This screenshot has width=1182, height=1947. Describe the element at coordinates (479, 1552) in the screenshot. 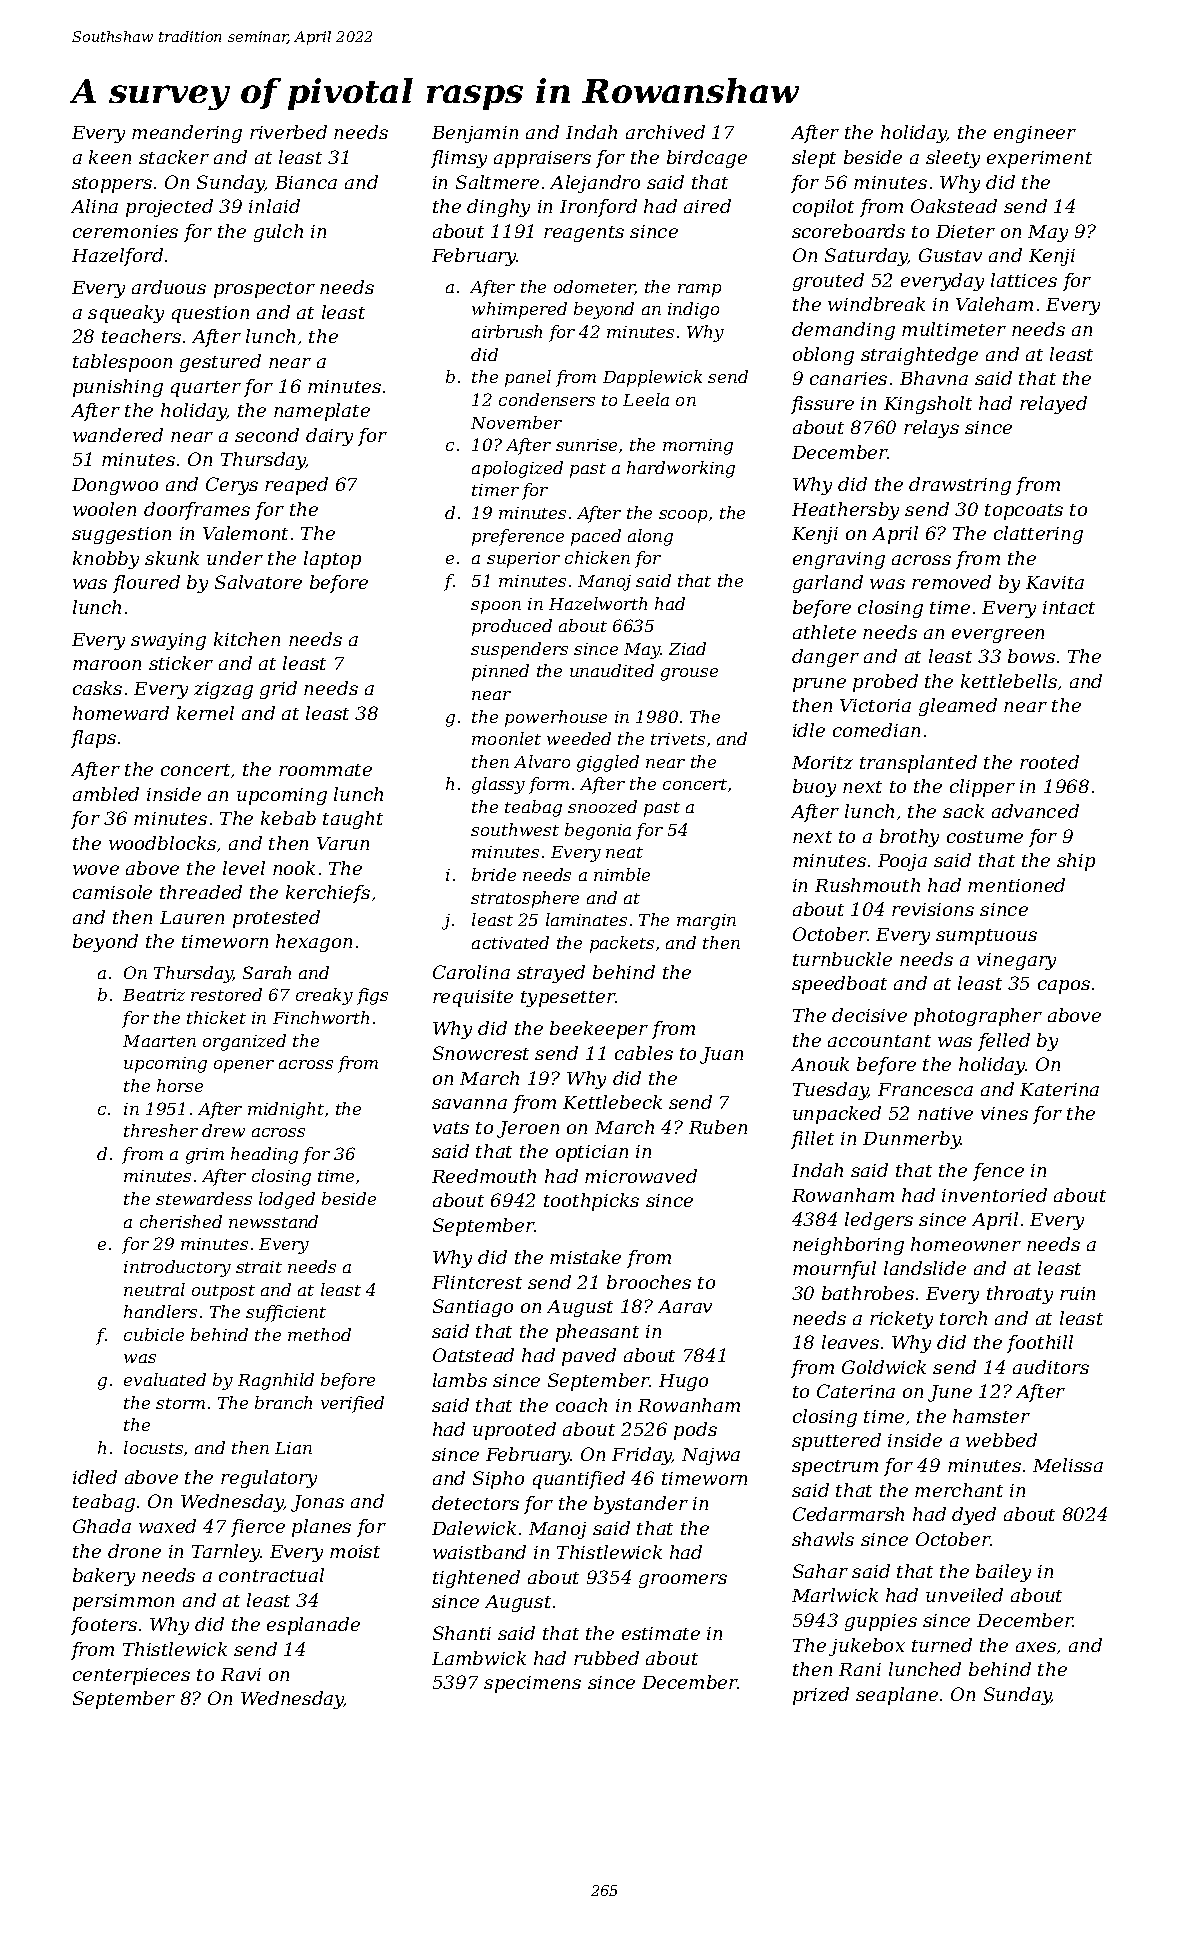

I see `waistband` at that location.
